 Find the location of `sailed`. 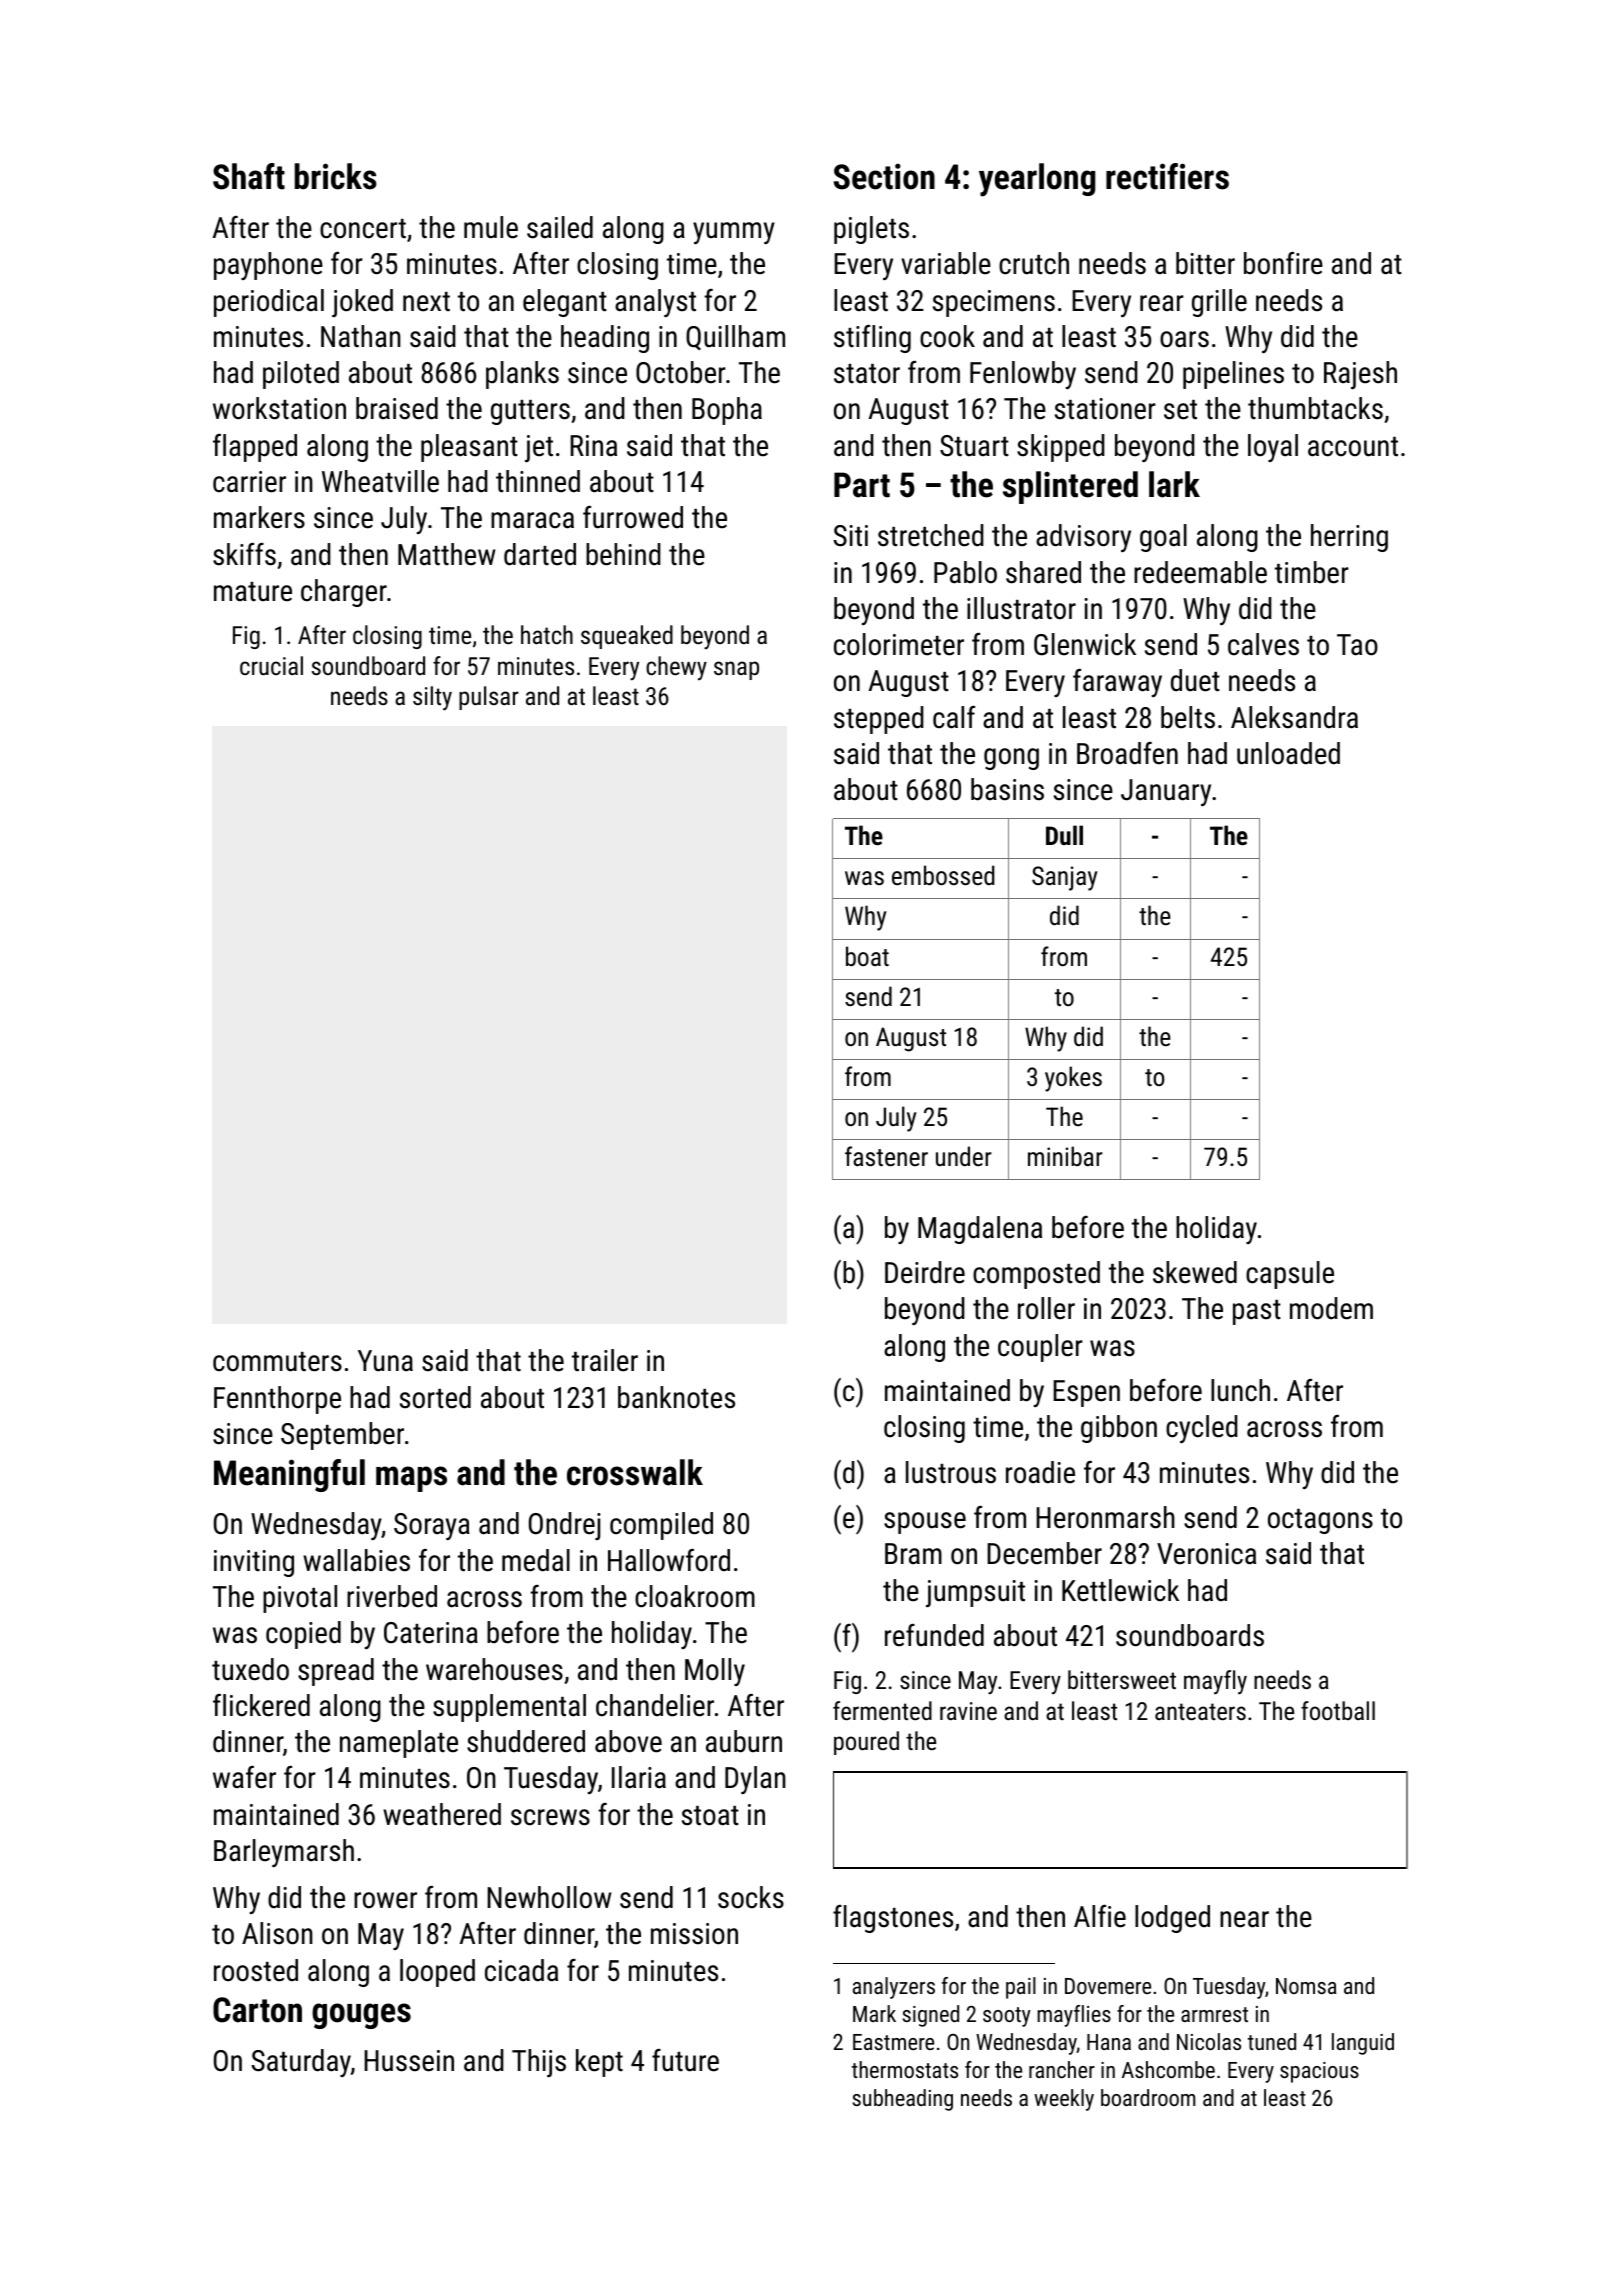

sailed is located at coordinates (560, 227).
